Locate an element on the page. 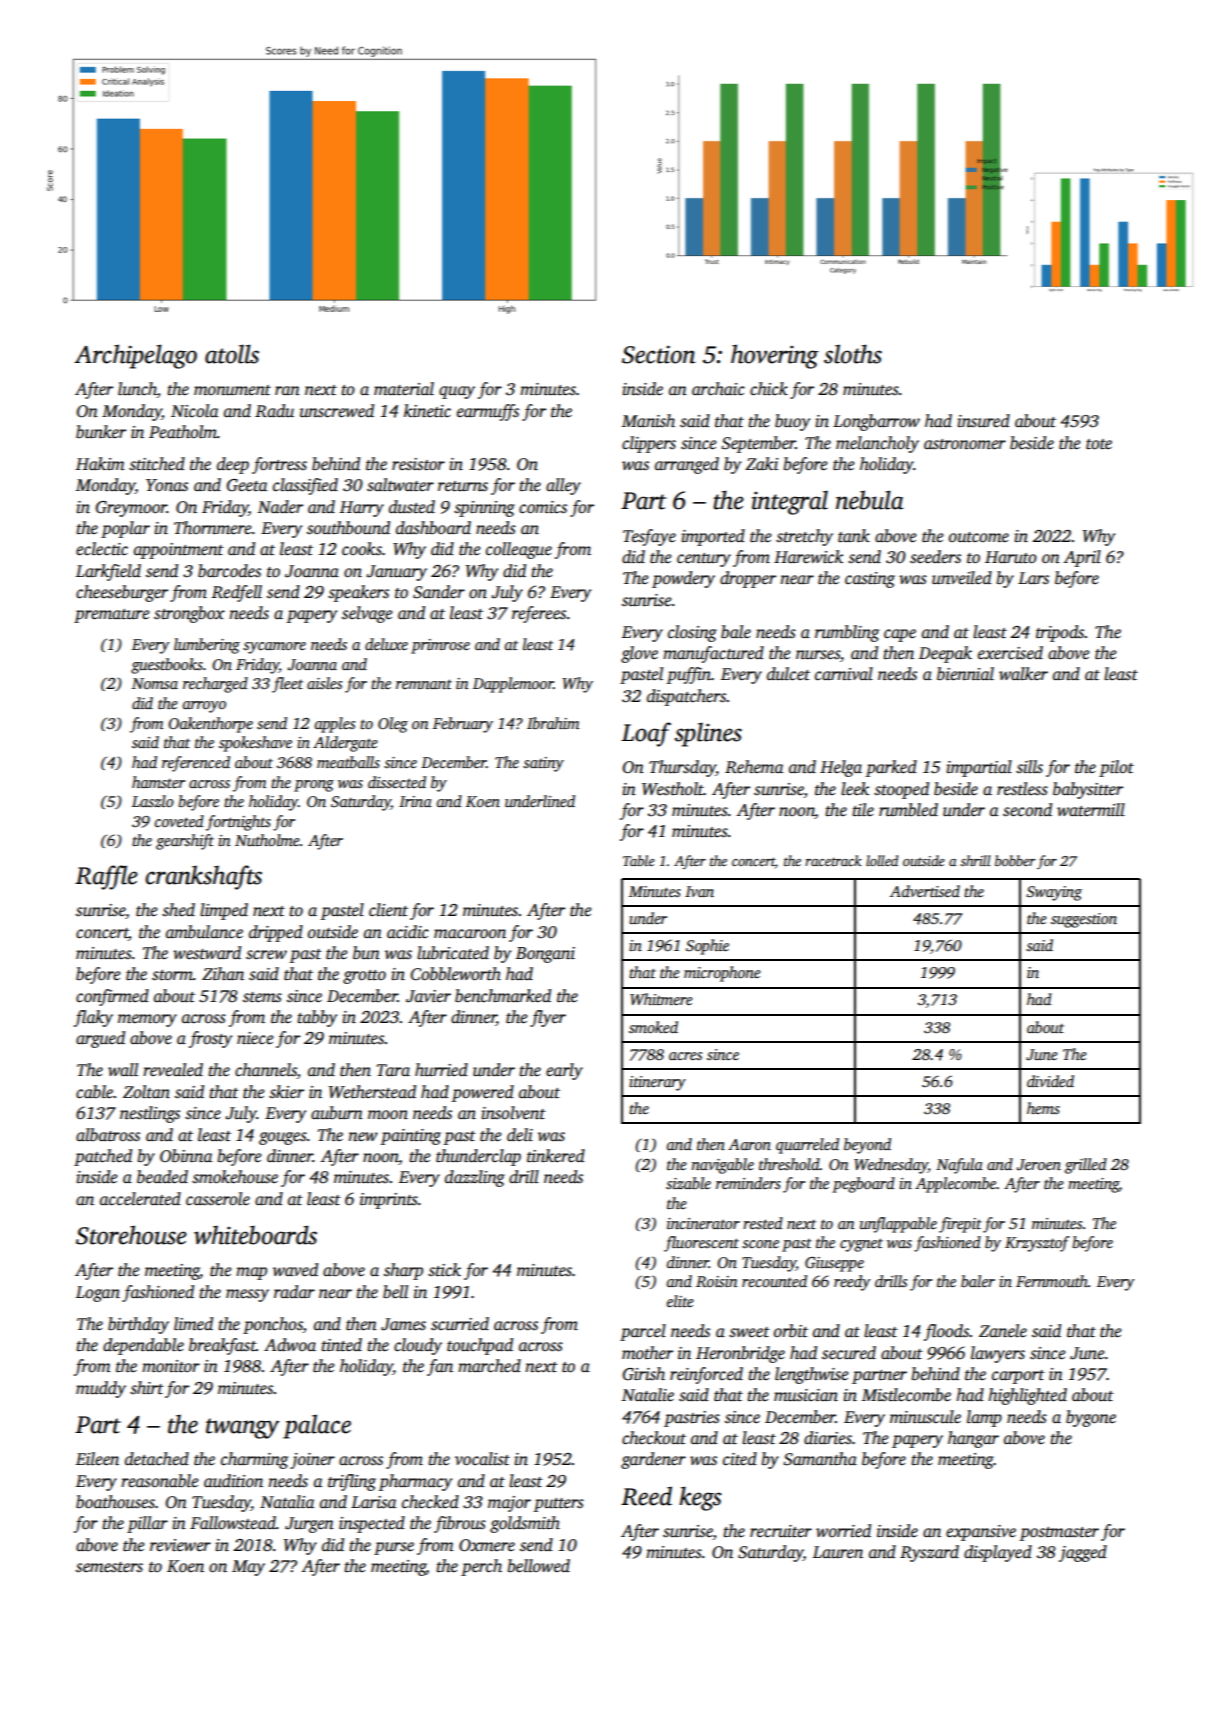  Whitmere is located at coordinates (661, 999).
